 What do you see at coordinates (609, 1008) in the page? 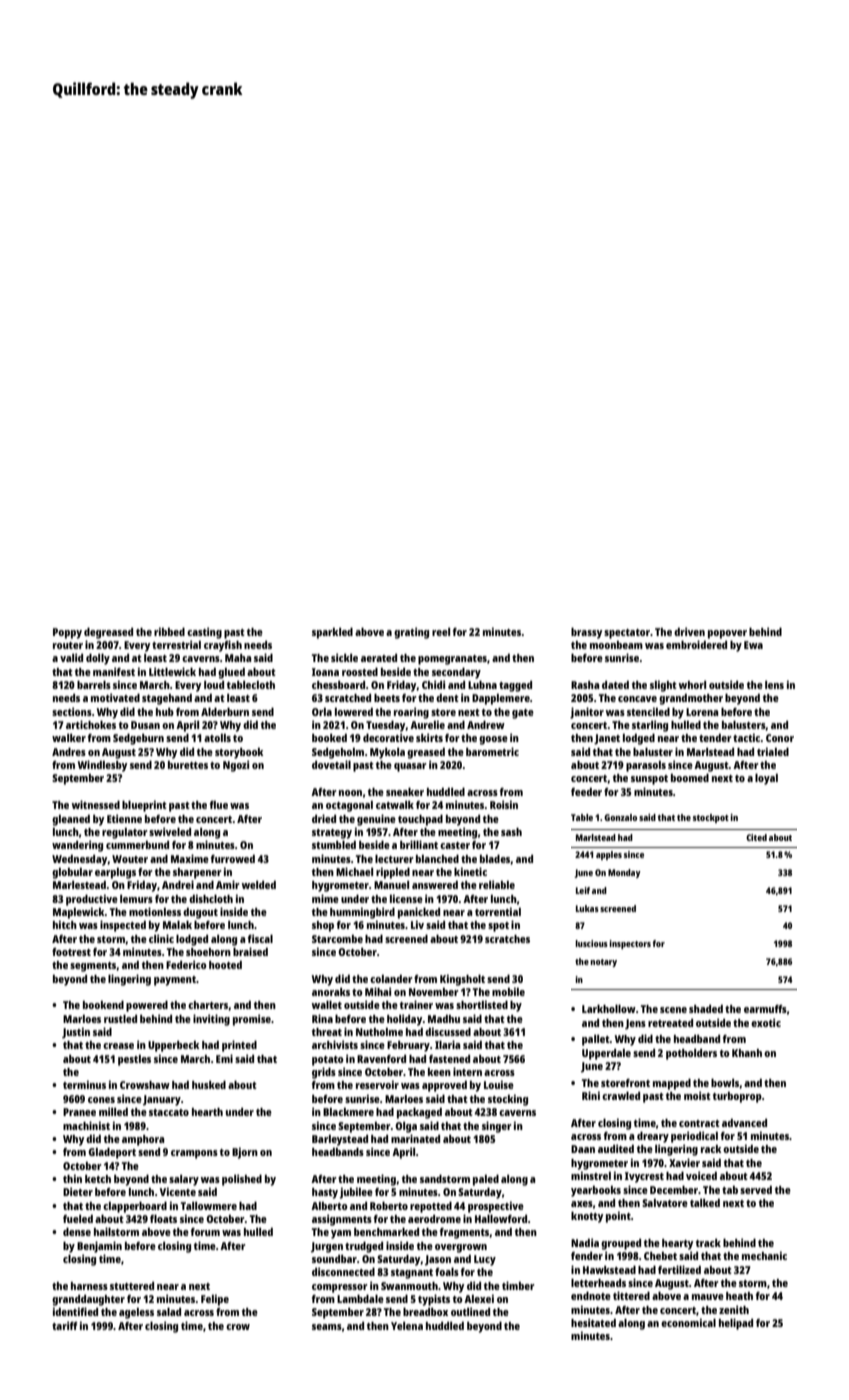
I see `Larkhollow` at bounding box center [609, 1008].
